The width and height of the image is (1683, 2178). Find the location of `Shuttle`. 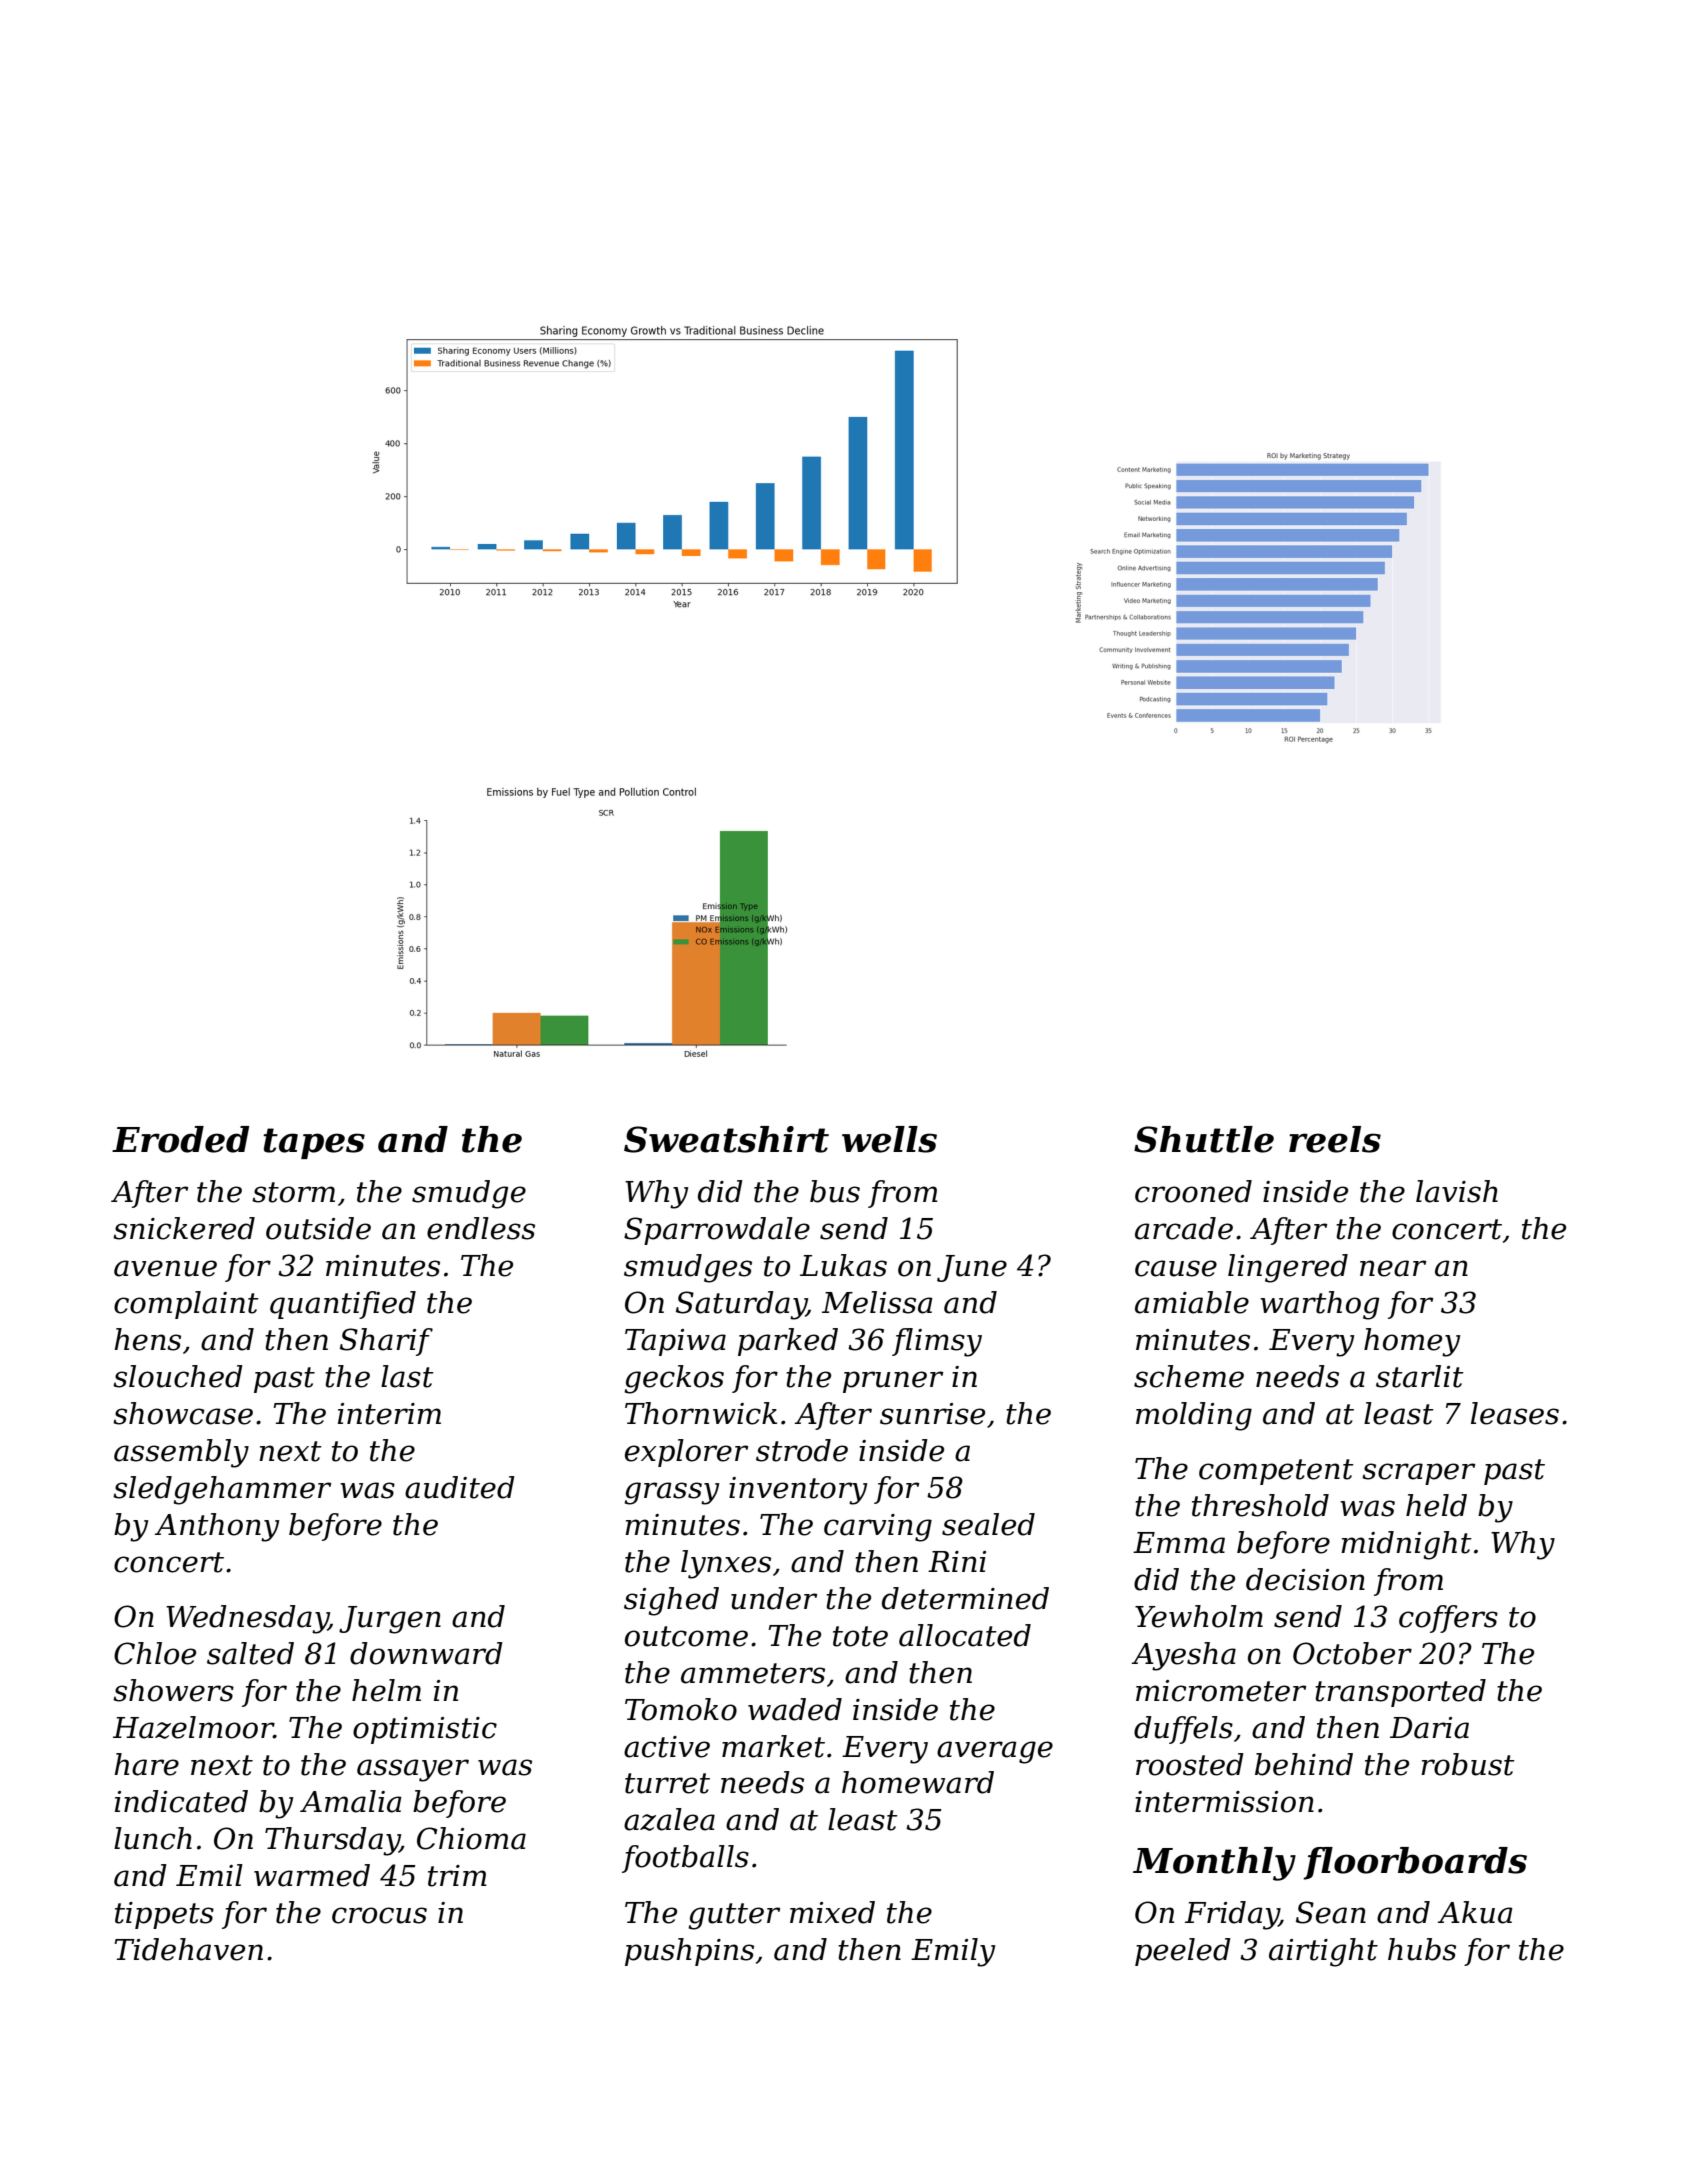

Shuttle is located at coordinates (1204, 1139).
